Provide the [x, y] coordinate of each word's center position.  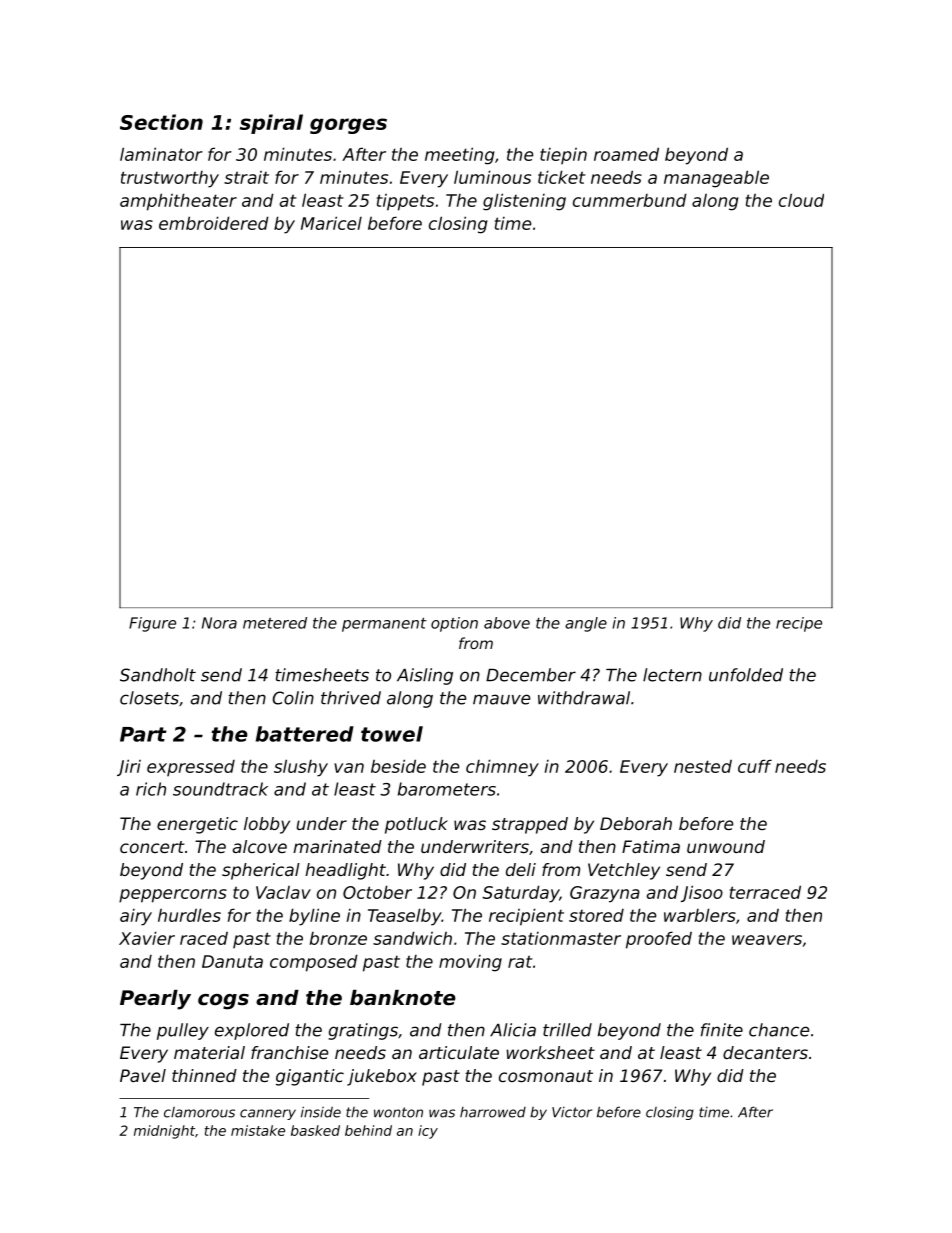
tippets [405, 202]
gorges [348, 126]
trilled [567, 1030]
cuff [755, 766]
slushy [301, 768]
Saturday [520, 894]
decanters [765, 1052]
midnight [164, 1132]
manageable [716, 179]
